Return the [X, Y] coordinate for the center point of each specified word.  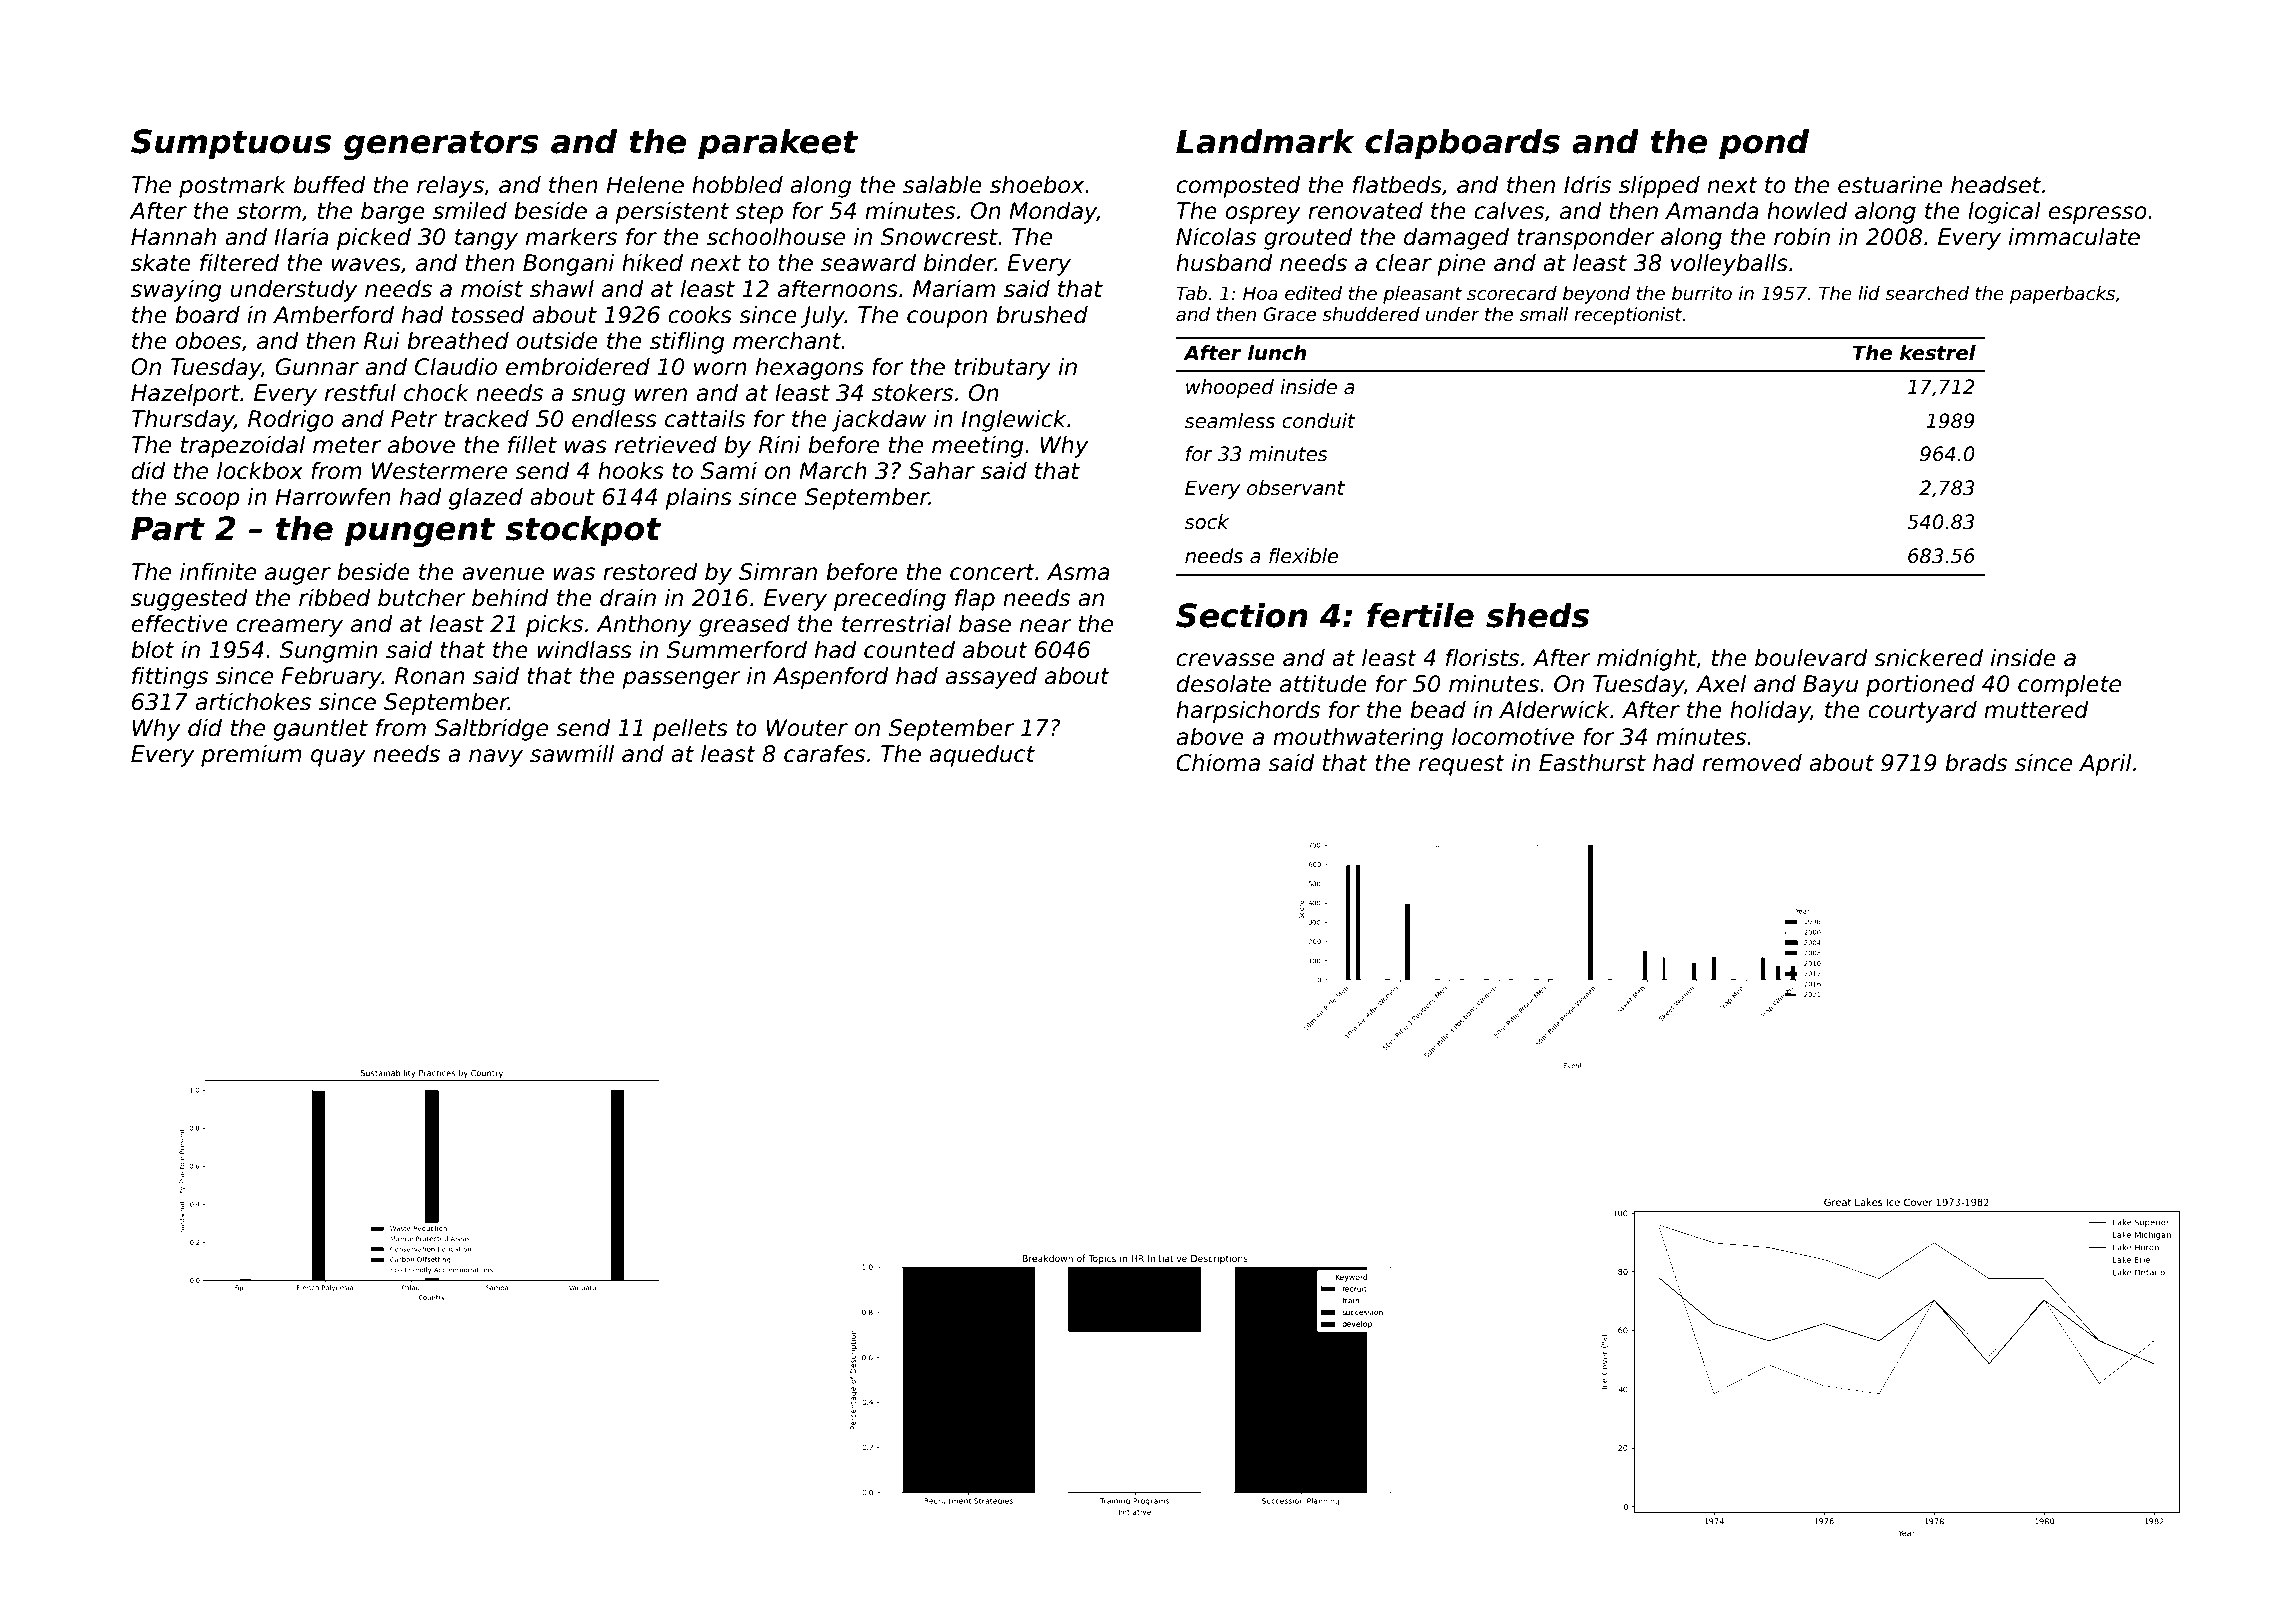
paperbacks [2062, 295]
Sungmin [329, 652]
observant [1296, 488]
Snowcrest [939, 237]
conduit [1318, 421]
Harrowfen [333, 497]
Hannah [173, 237]
